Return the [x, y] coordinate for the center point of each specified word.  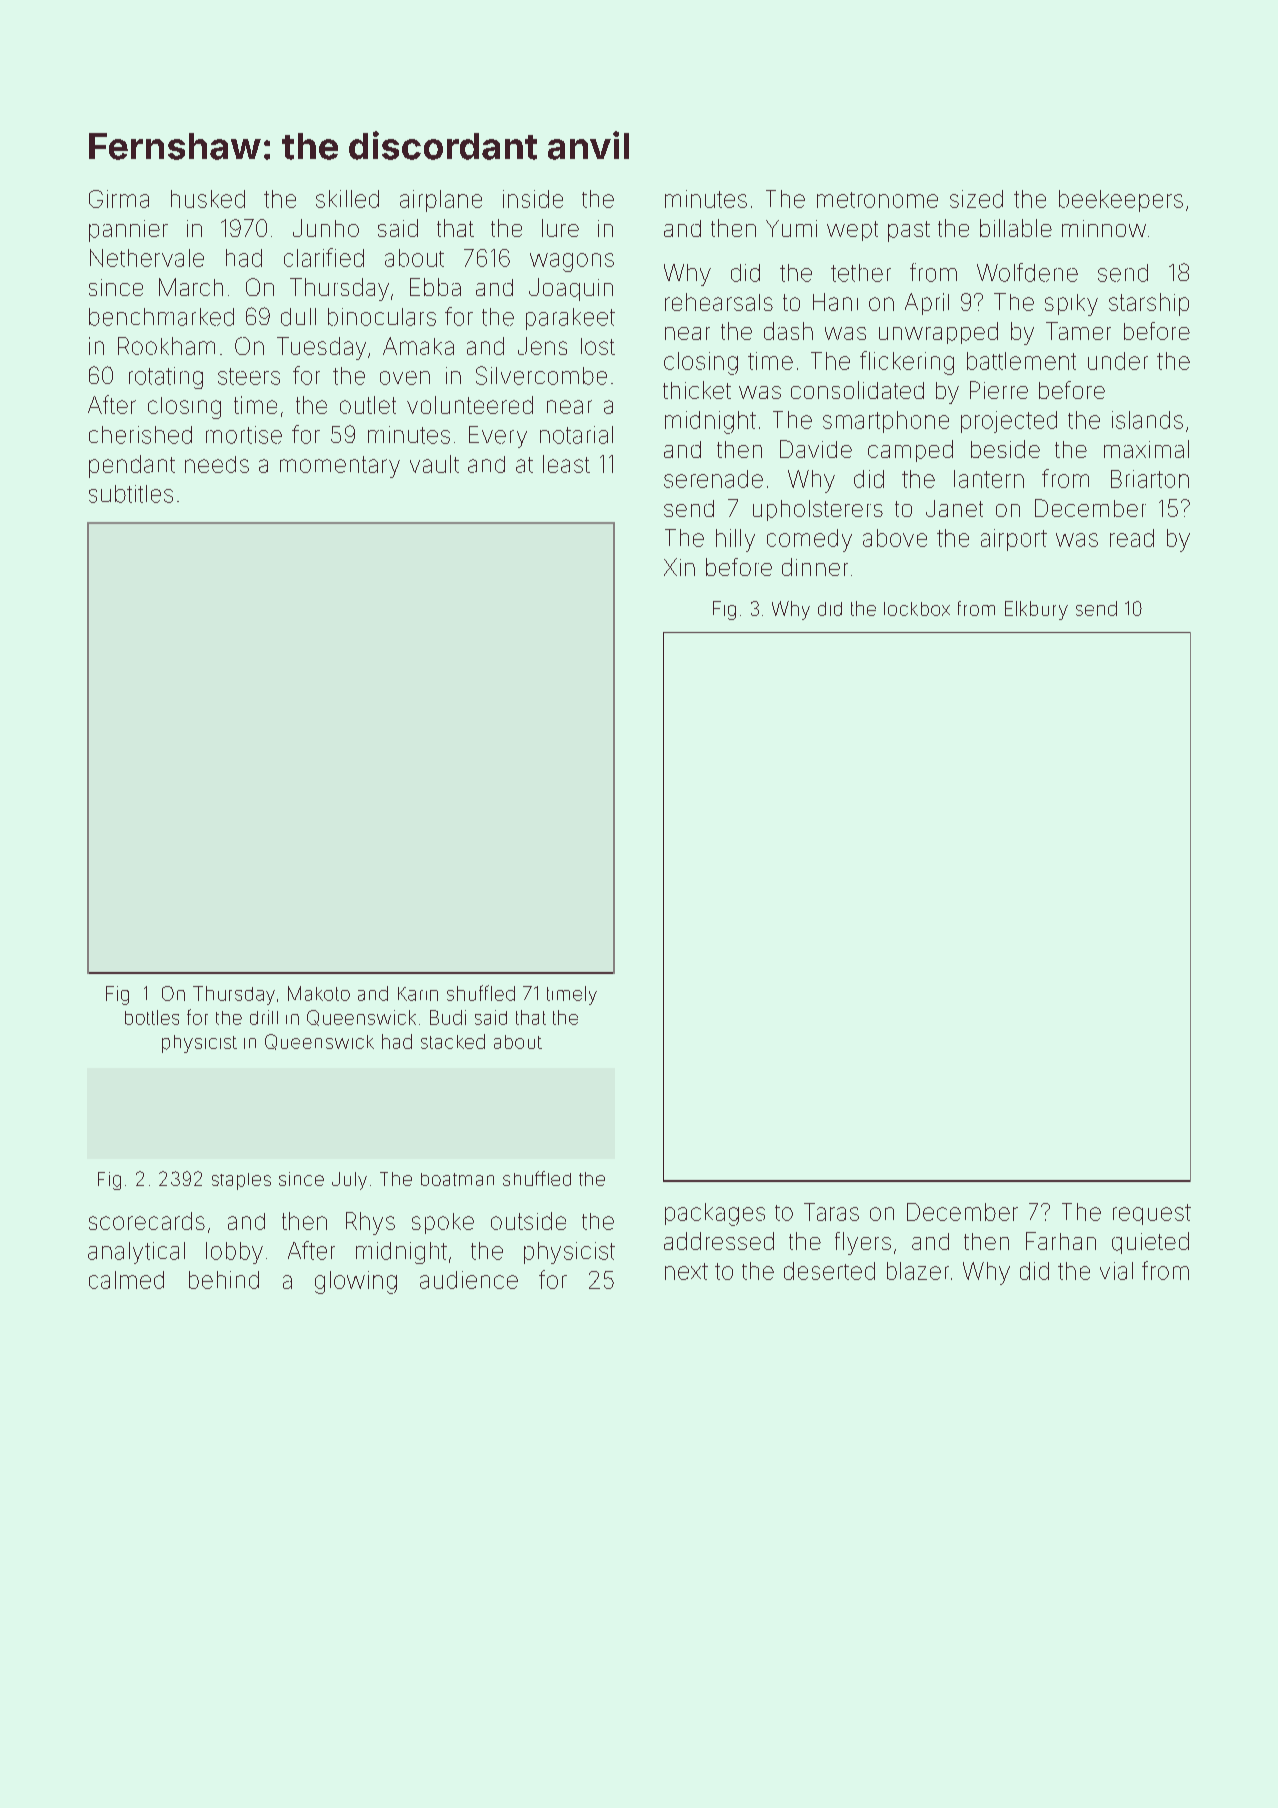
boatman [457, 1179]
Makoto [319, 993]
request [1152, 1214]
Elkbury [1036, 610]
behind [224, 1280]
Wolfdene [1027, 272]
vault [434, 464]
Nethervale [147, 258]
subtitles [131, 494]
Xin [679, 567]
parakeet [570, 319]
